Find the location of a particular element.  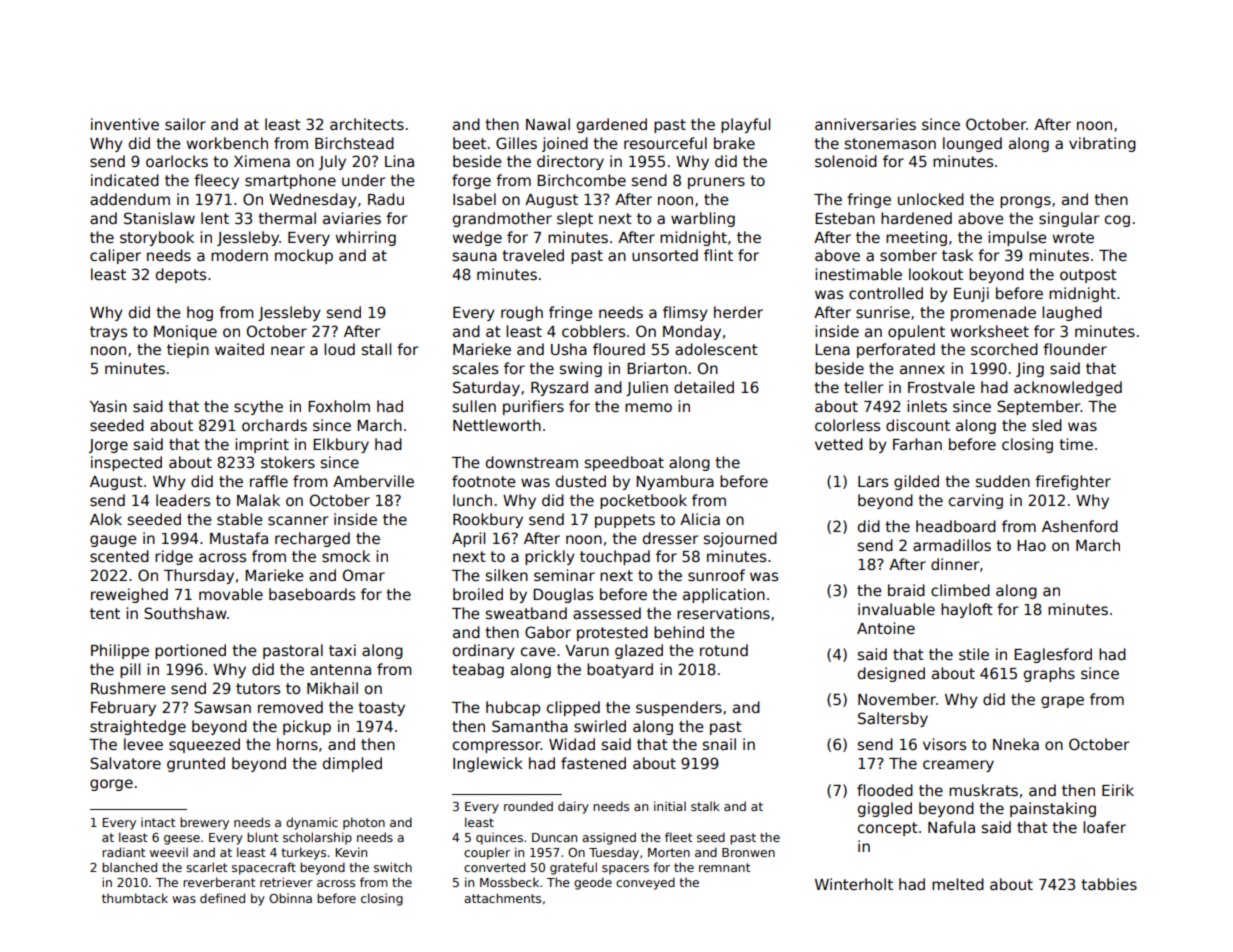

Kevin is located at coordinates (351, 852).
